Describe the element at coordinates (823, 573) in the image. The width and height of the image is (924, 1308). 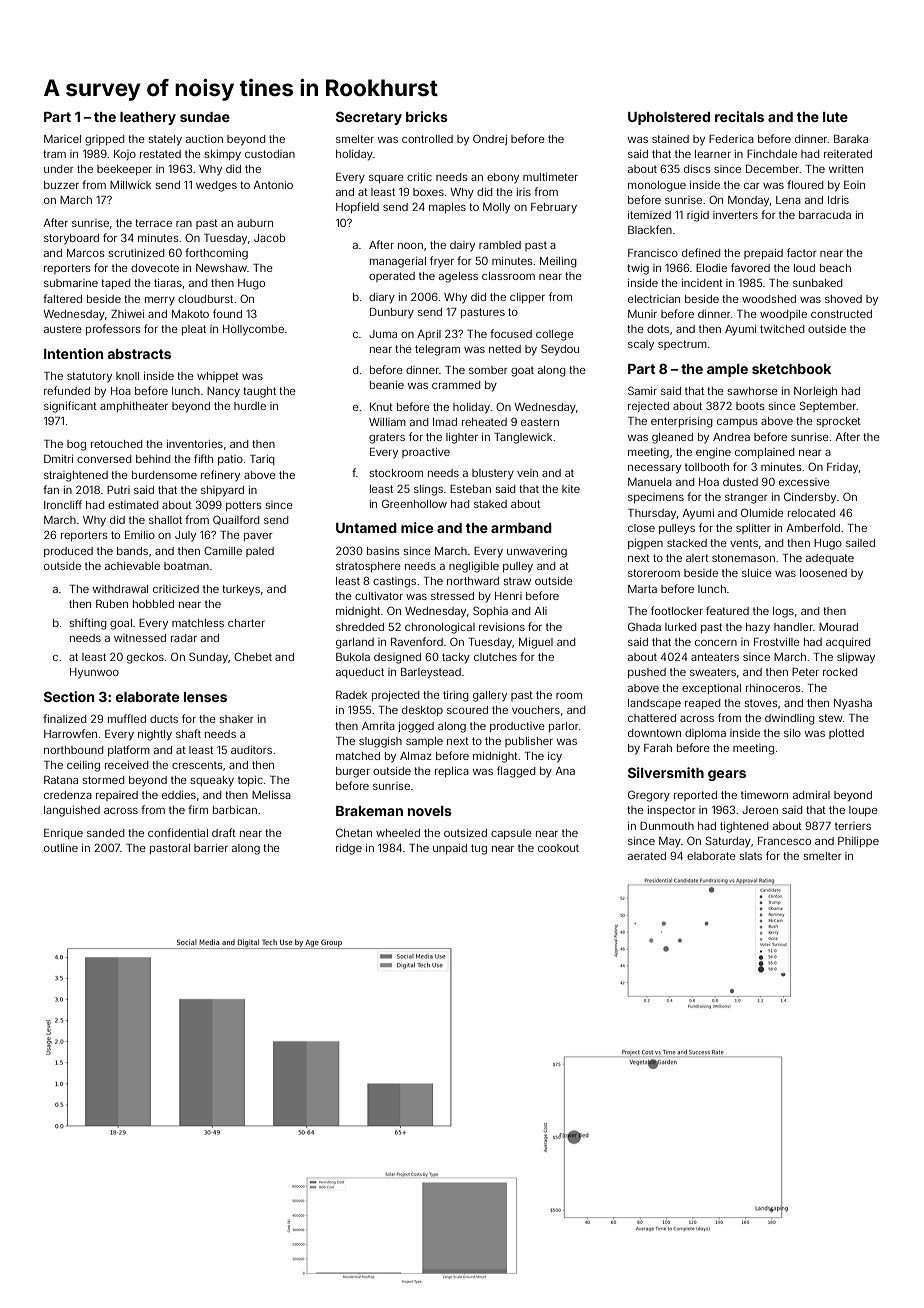
I see `loosened` at that location.
